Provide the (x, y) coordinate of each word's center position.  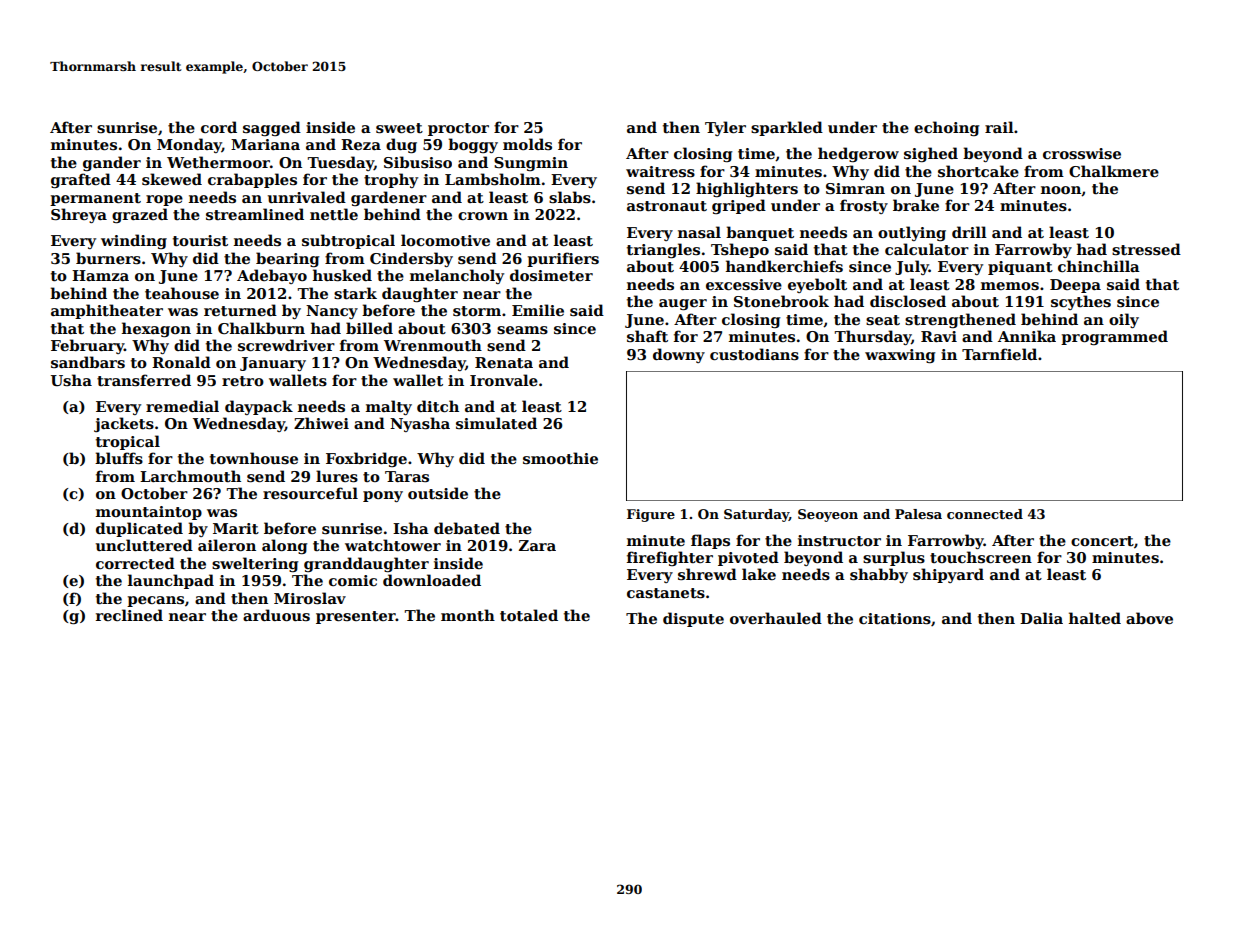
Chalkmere (1114, 171)
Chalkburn (261, 328)
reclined (129, 615)
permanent (95, 199)
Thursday (872, 337)
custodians (754, 354)
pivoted (748, 558)
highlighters (747, 189)
